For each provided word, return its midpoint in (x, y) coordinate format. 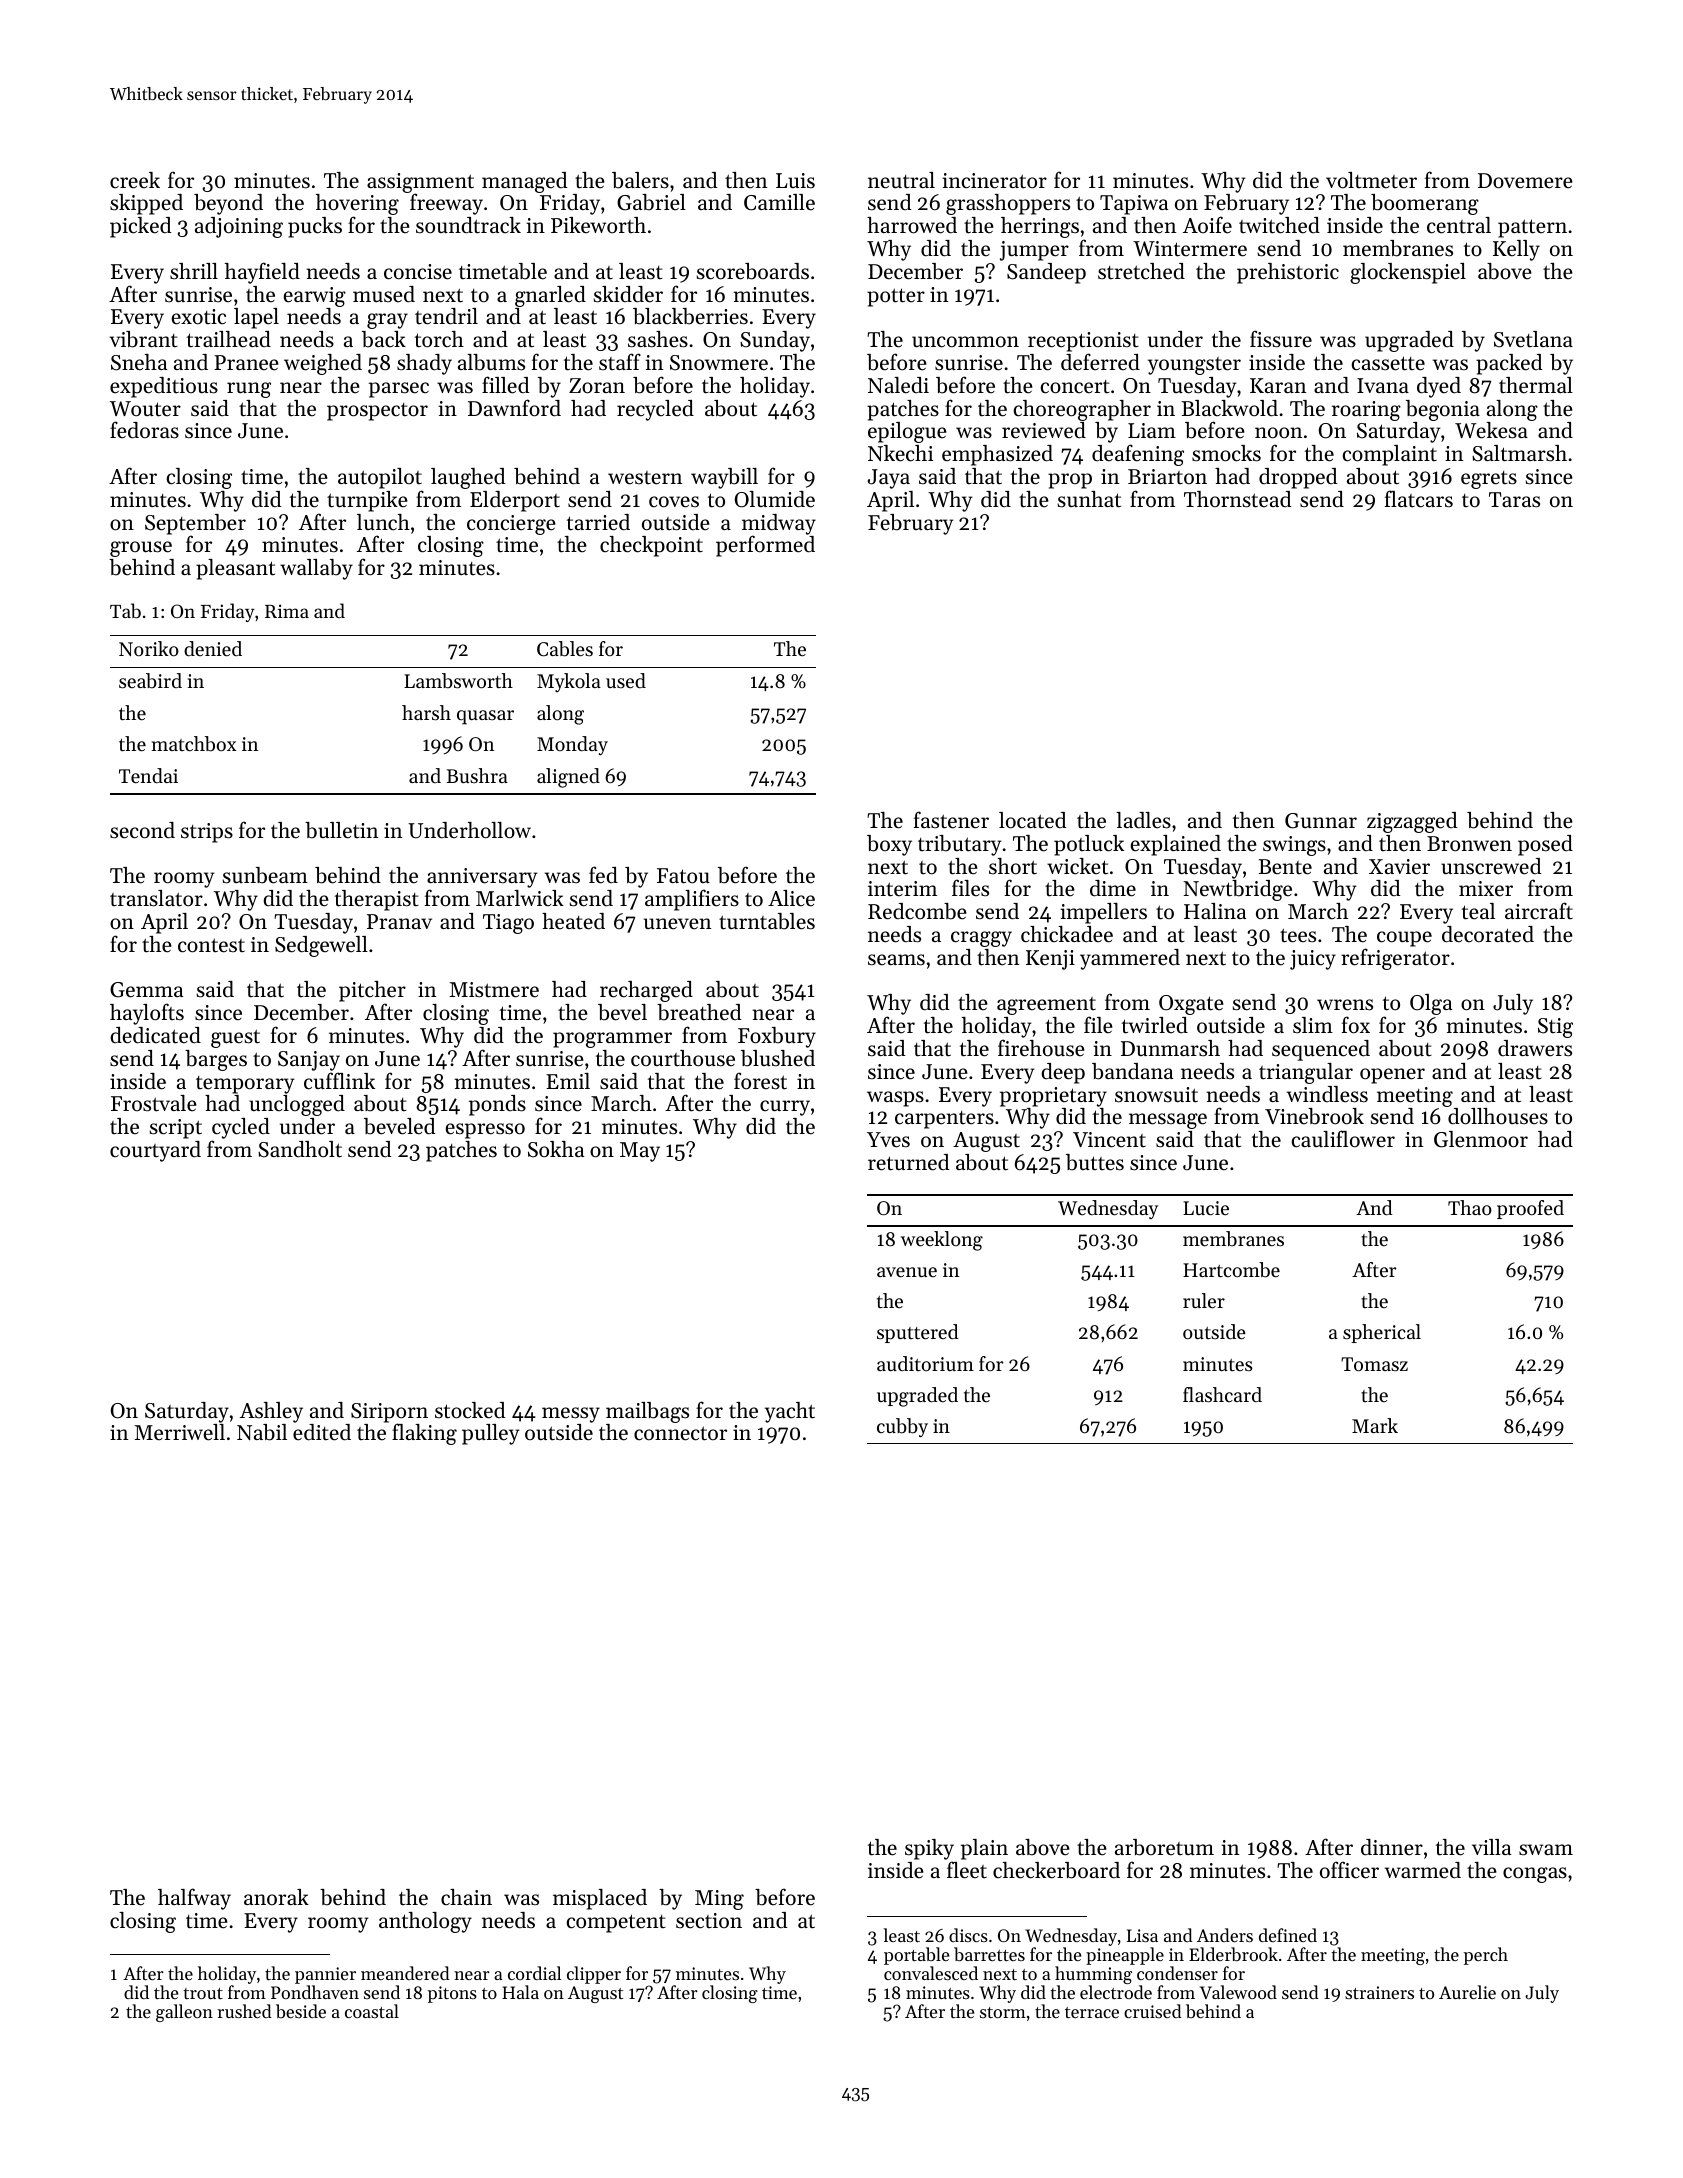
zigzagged (1412, 822)
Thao (1470, 1207)
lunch (383, 522)
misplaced (600, 1899)
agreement (1046, 1007)
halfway (194, 1899)
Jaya (889, 479)
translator (156, 898)
